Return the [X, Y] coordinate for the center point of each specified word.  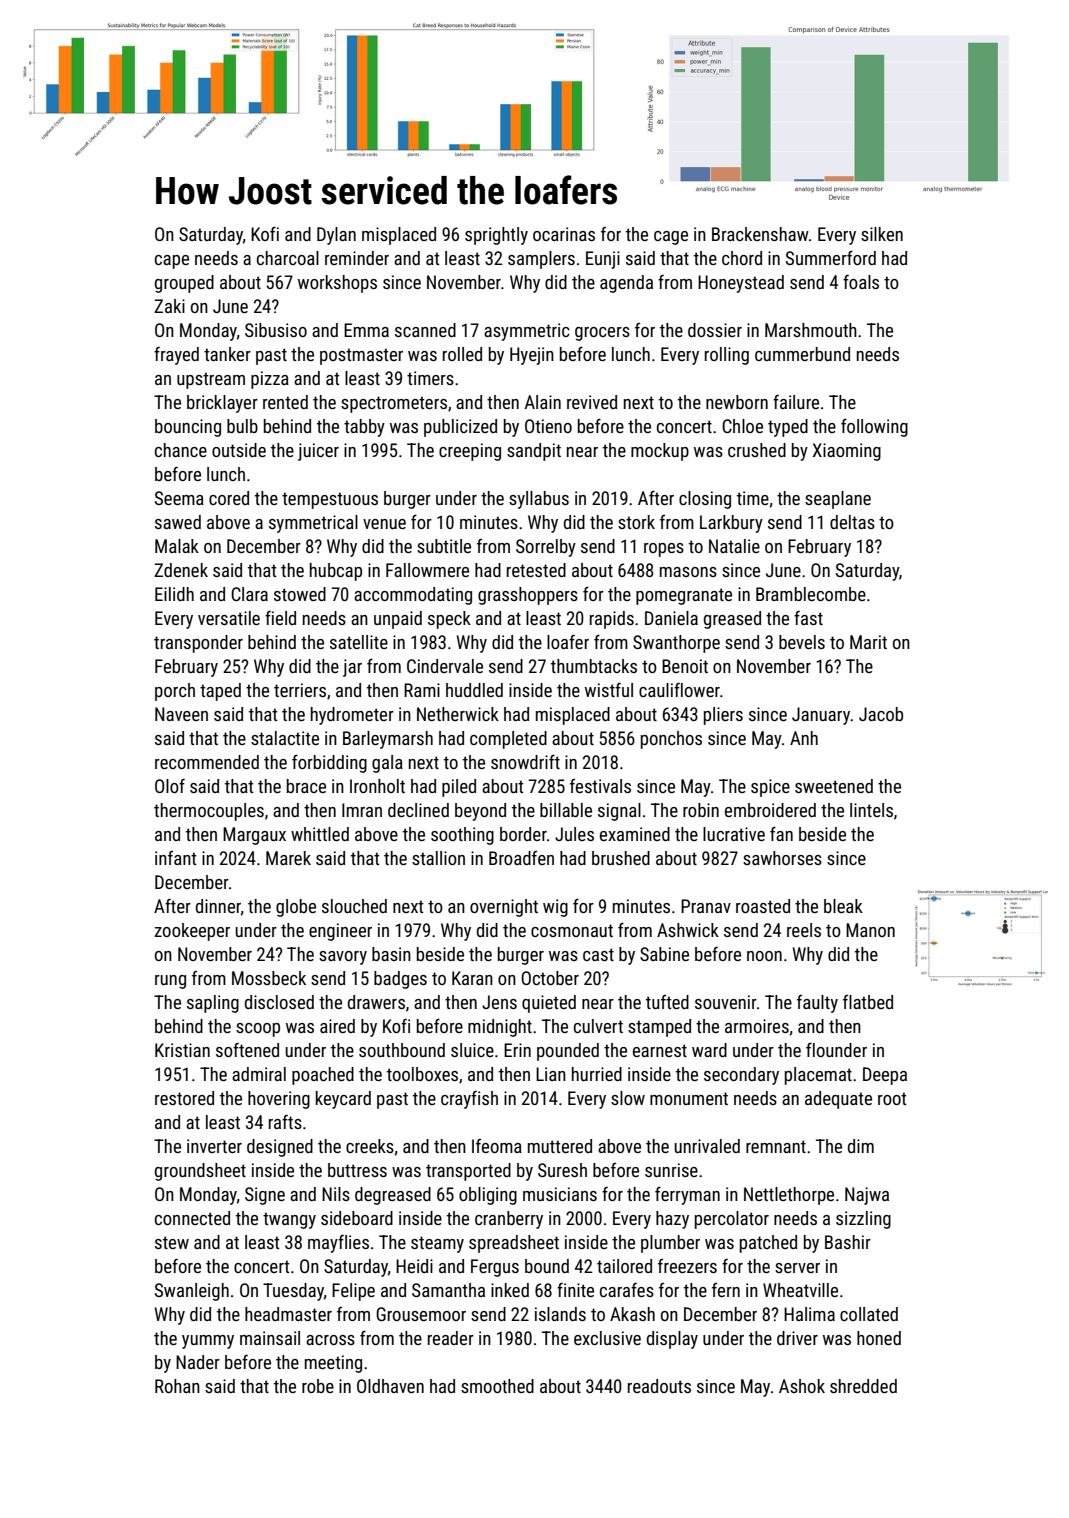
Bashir [848, 1242]
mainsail [270, 1338]
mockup [660, 452]
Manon [870, 930]
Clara [249, 594]
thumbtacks [594, 666]
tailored [624, 1266]
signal [619, 812]
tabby [364, 428]
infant [176, 858]
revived [592, 402]
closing [705, 500]
